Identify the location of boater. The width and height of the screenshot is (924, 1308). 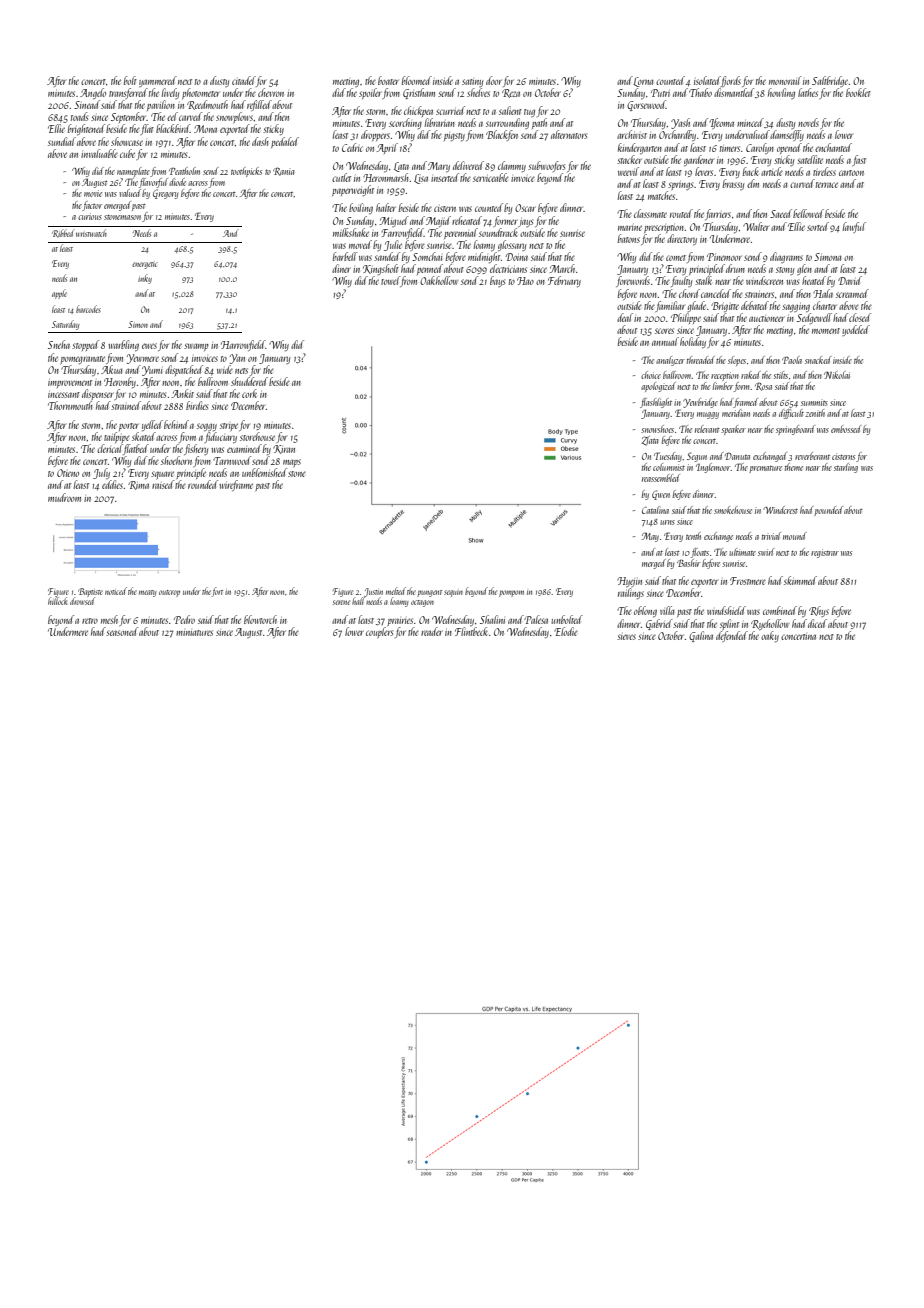
(388, 80).
